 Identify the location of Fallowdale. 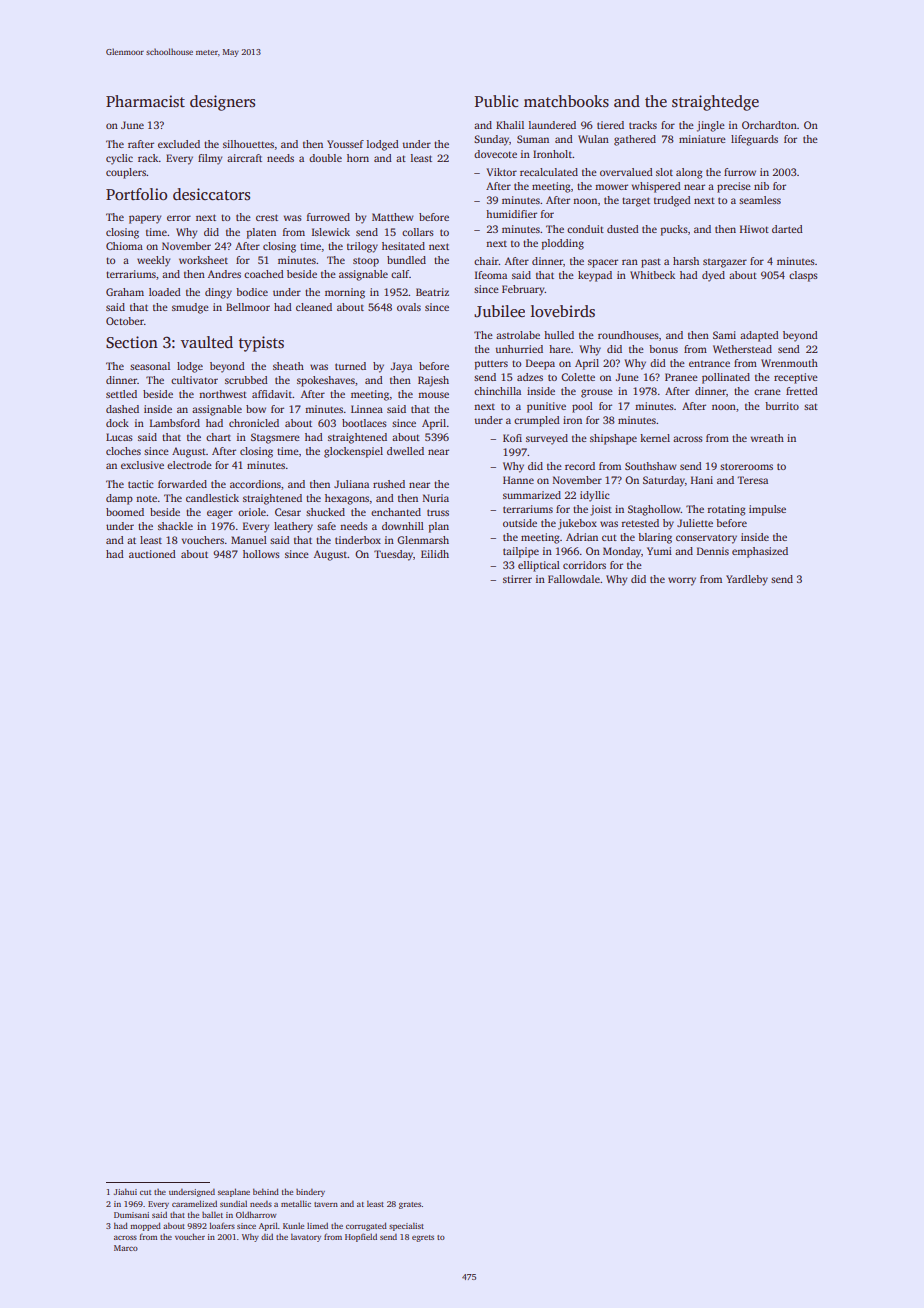
(574, 579).
